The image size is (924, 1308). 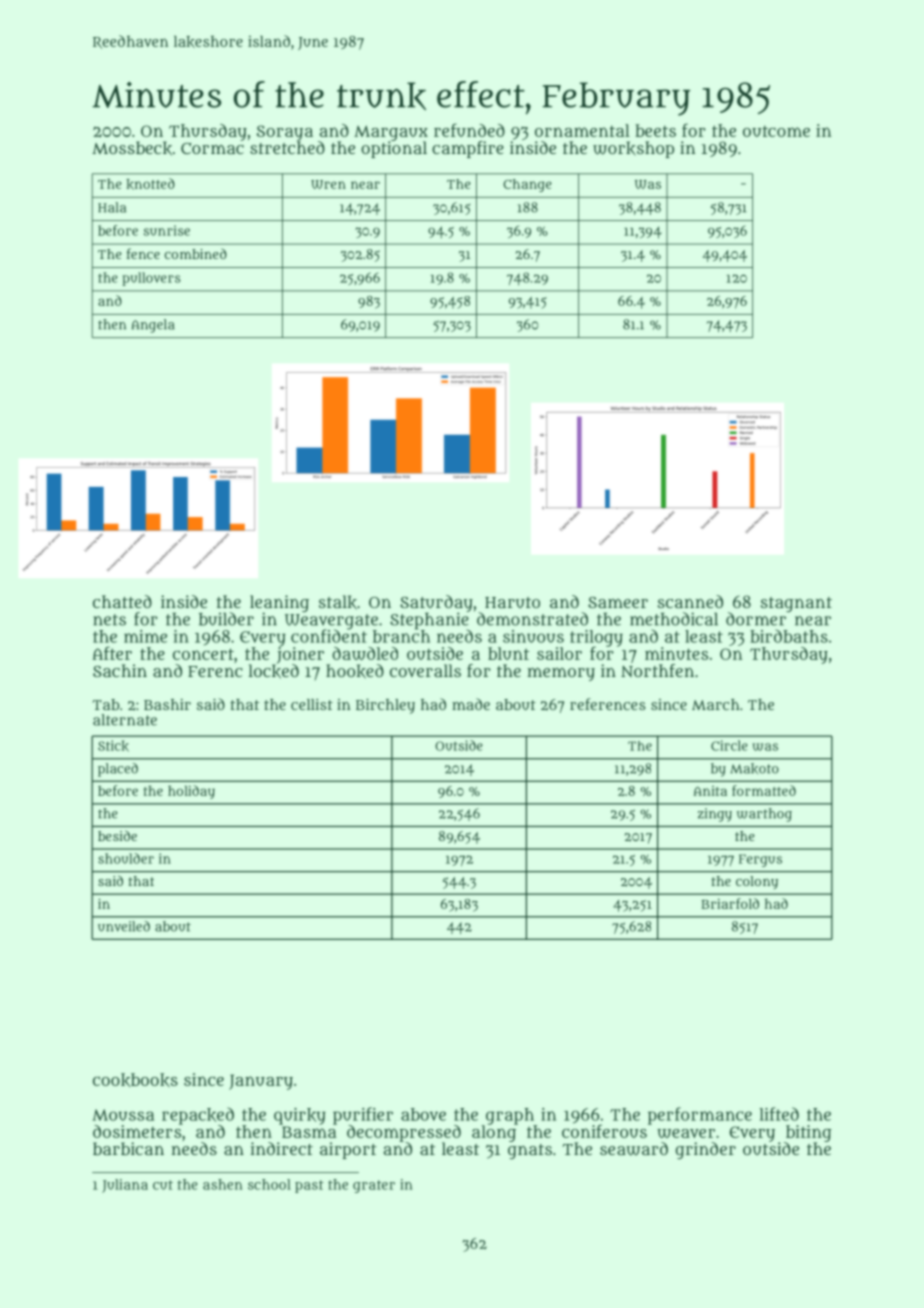 I want to click on holiday, so click(x=191, y=792).
